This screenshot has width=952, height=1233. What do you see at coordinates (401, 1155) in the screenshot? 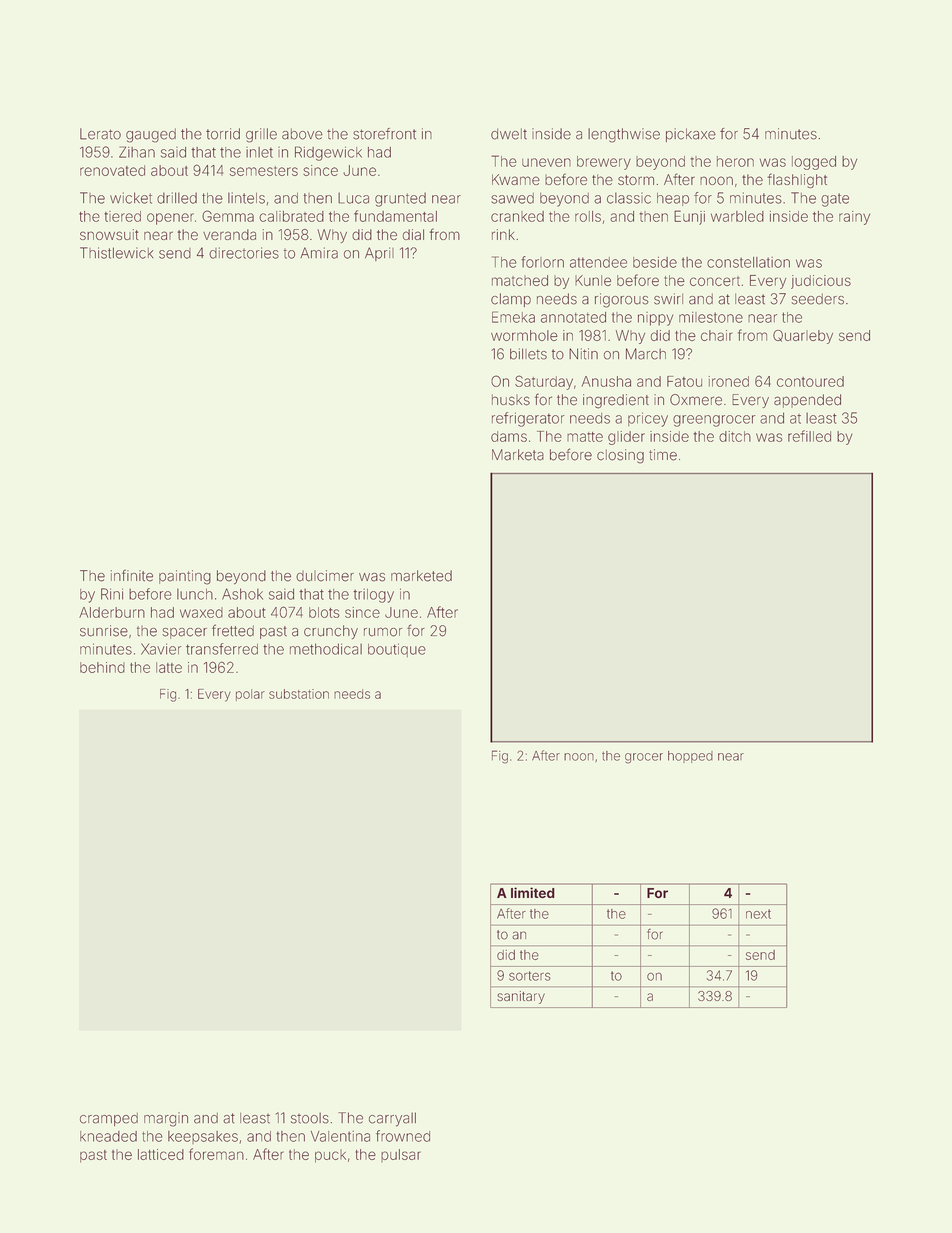
I see `pulsar` at bounding box center [401, 1155].
